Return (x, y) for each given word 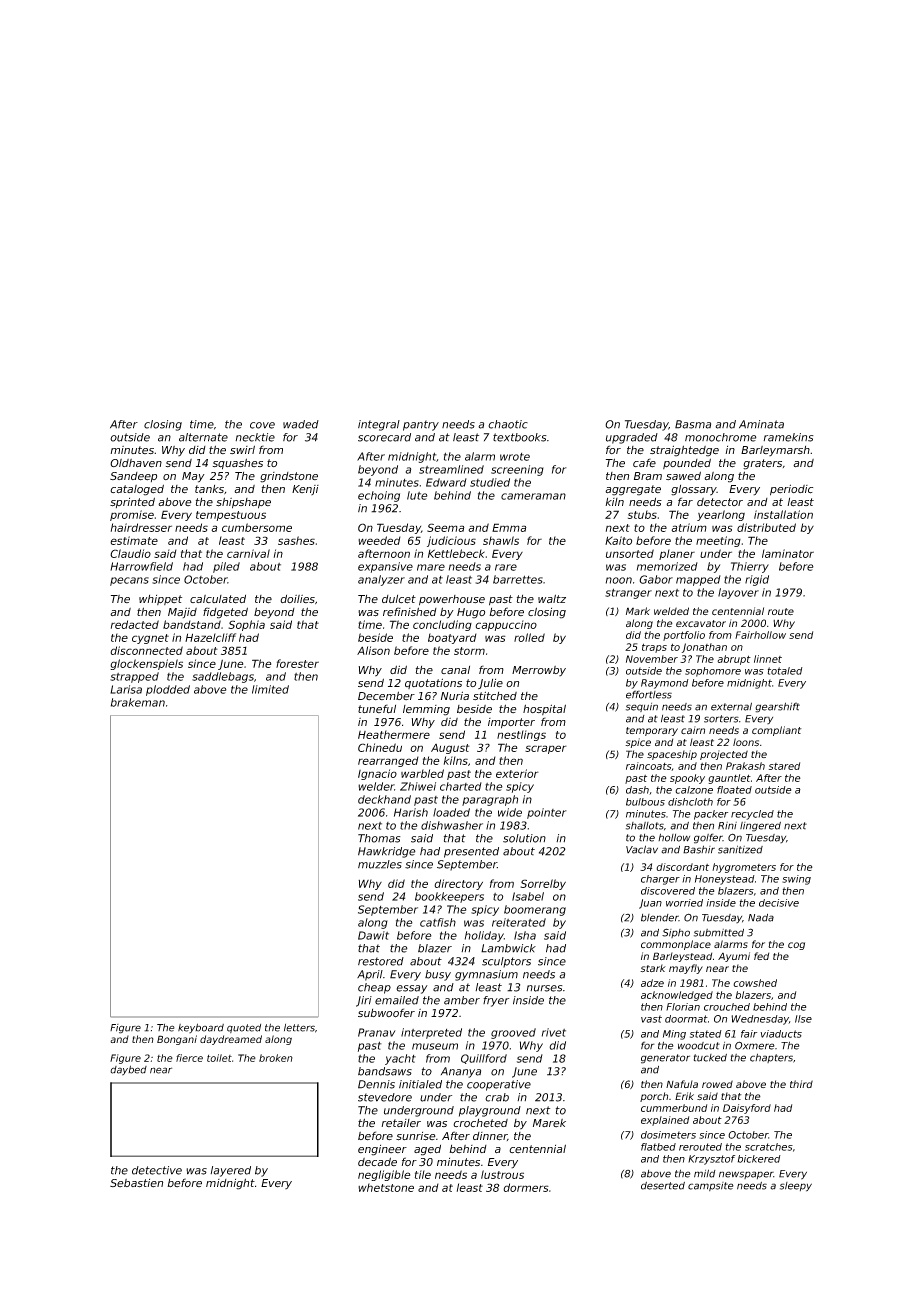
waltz (552, 598)
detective (157, 1170)
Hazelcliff (210, 637)
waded (301, 424)
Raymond (665, 684)
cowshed (755, 983)
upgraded (632, 438)
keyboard (201, 1028)
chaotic (508, 424)
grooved (513, 1033)
